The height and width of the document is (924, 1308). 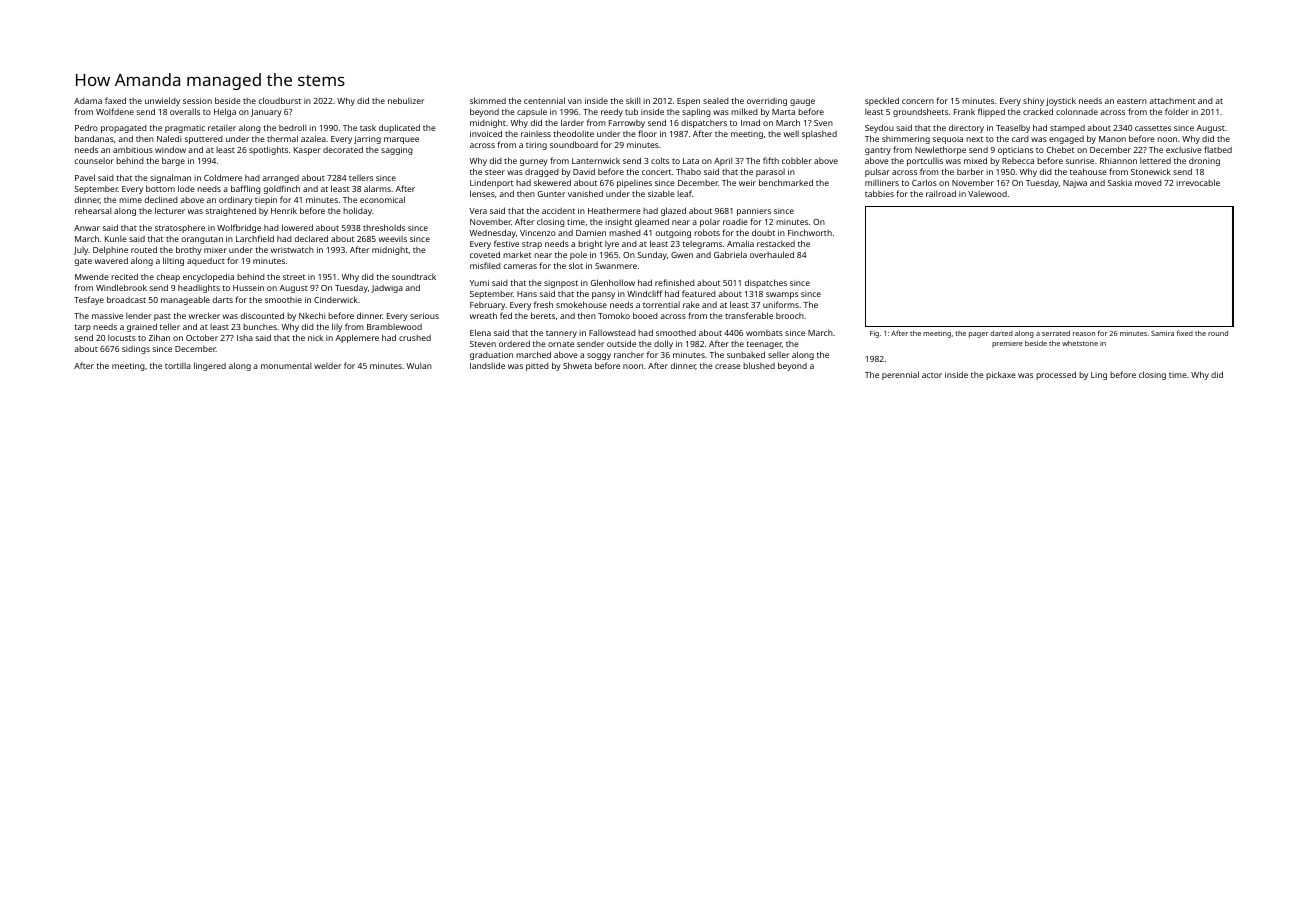 I want to click on tarp, so click(x=82, y=328).
